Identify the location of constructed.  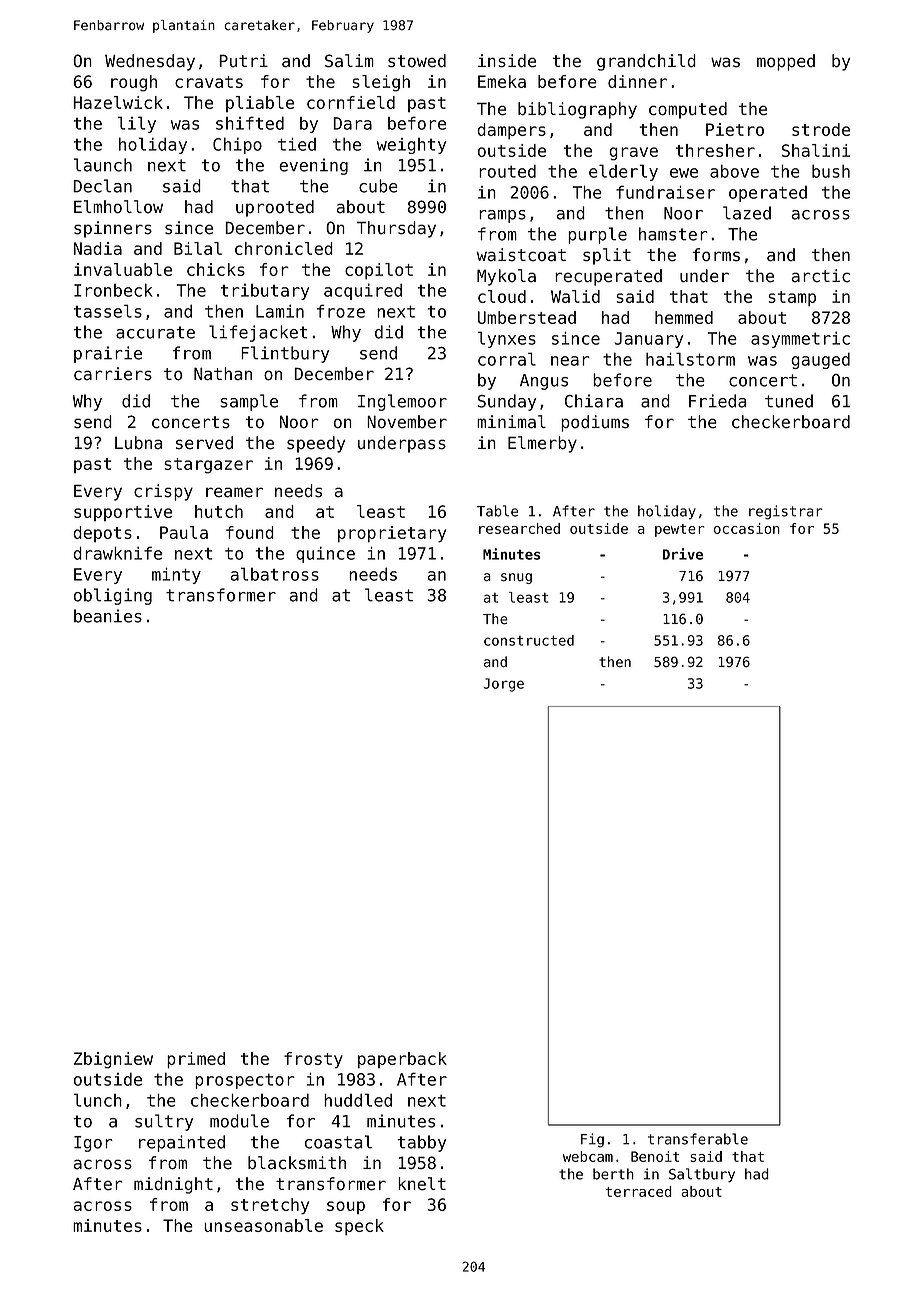
(529, 640).
